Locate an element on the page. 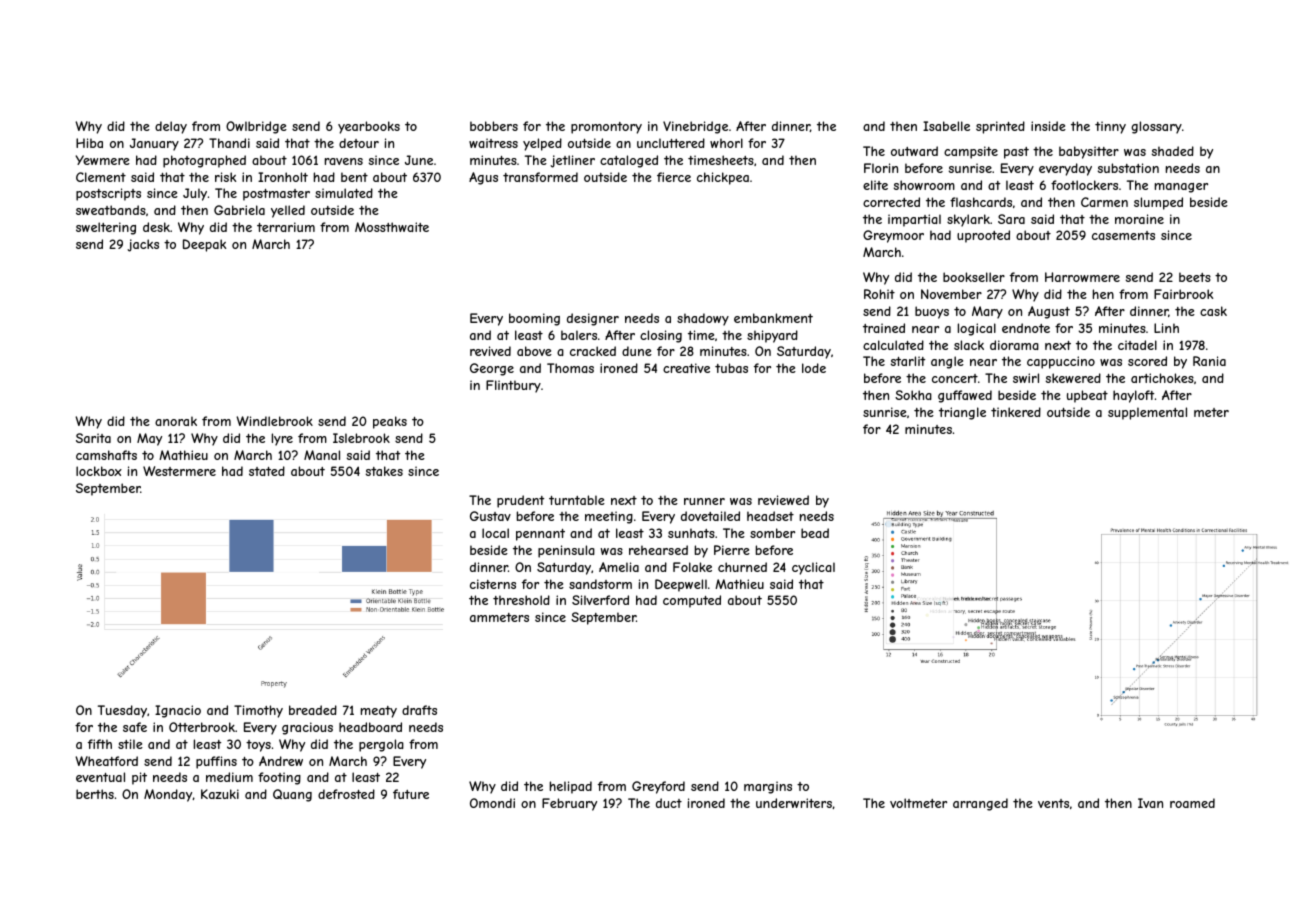  anorak is located at coordinates (176, 421).
